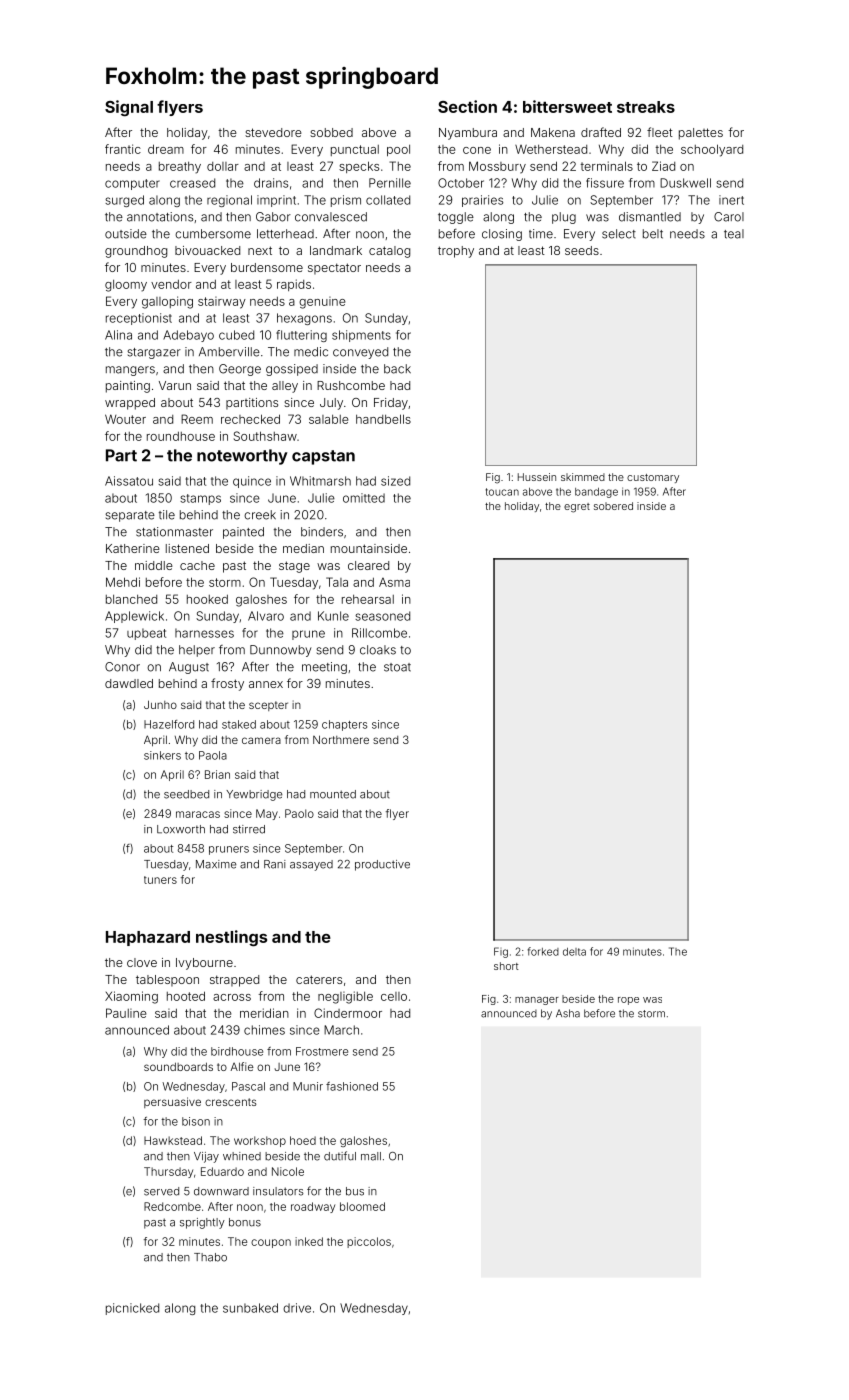 Image resolution: width=849 pixels, height=1400 pixels. What do you see at coordinates (378, 650) in the screenshot?
I see `cloaks` at bounding box center [378, 650].
